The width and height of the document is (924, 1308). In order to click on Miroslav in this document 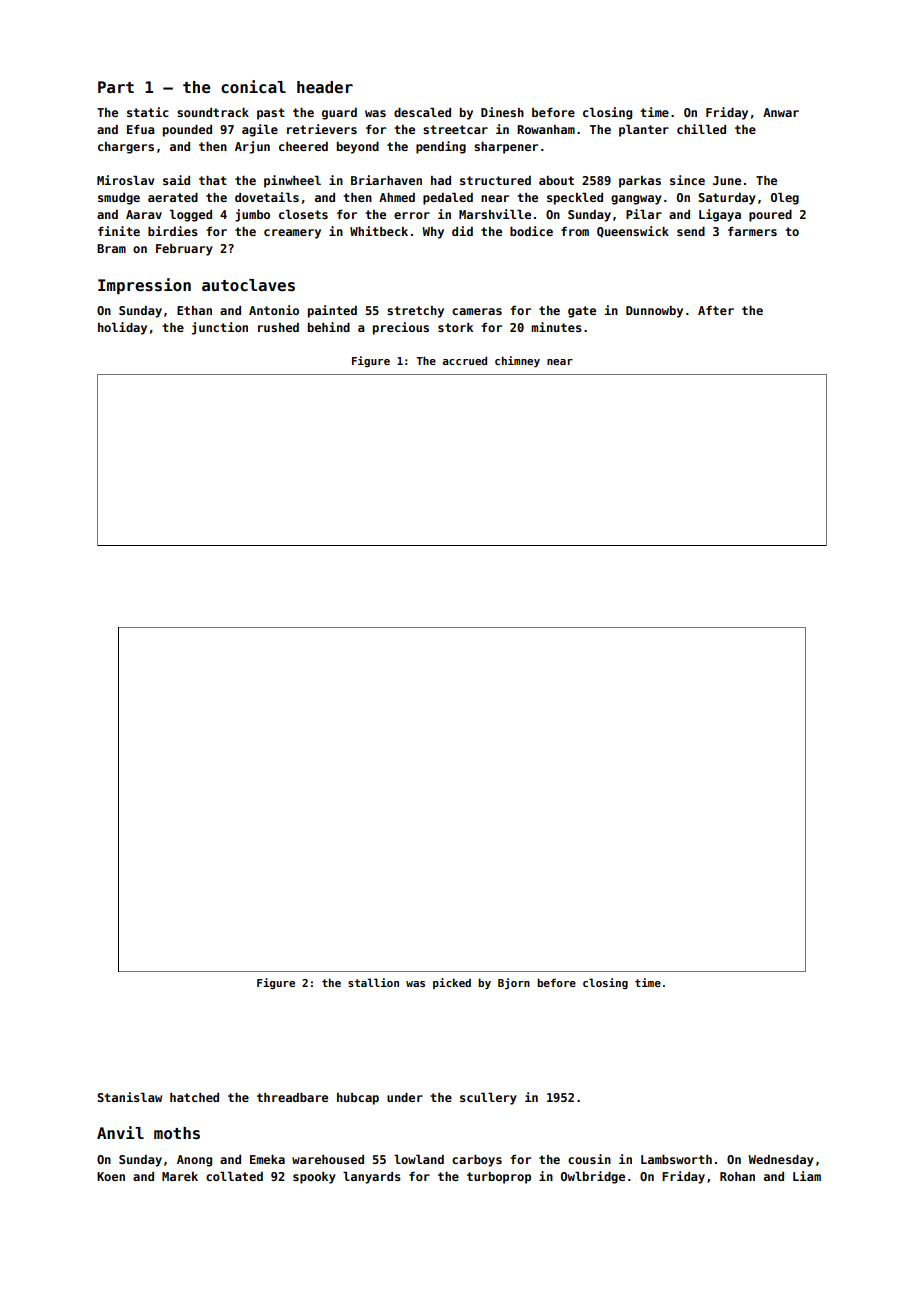, I will do `click(125, 180)`.
